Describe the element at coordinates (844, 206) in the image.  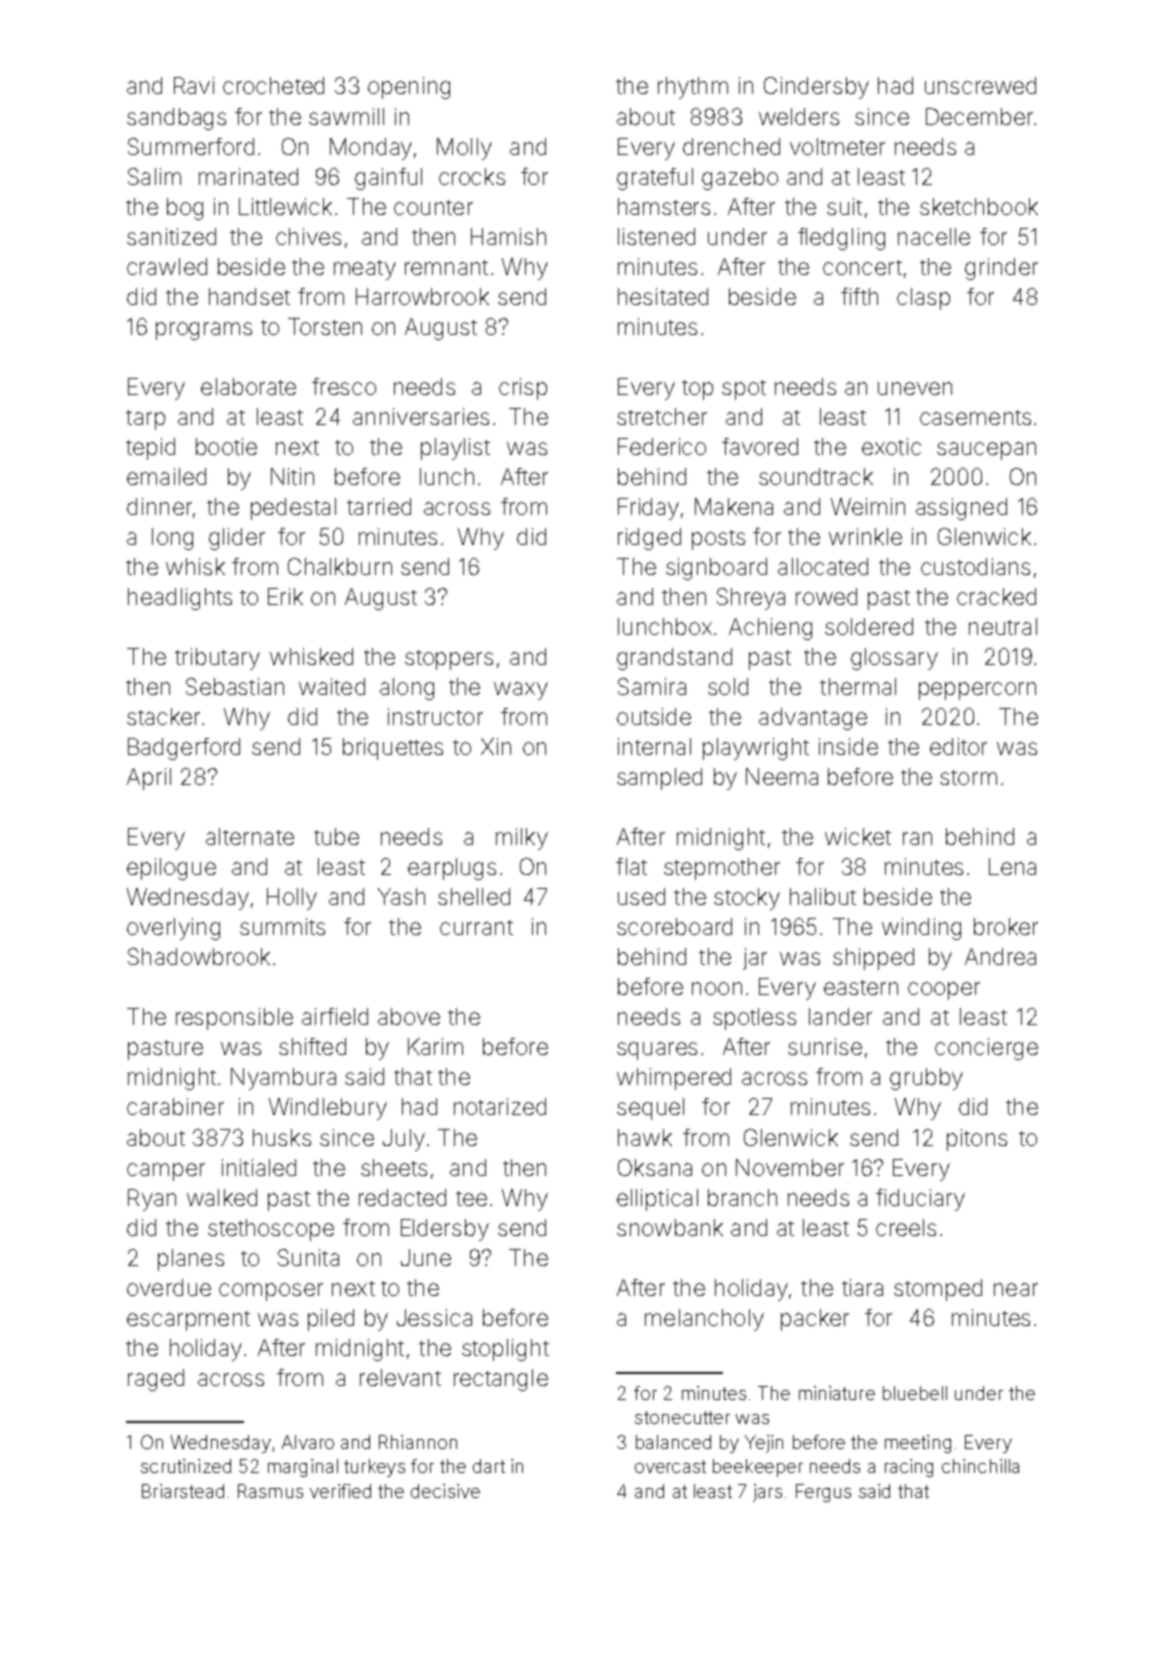
I see `suit` at that location.
